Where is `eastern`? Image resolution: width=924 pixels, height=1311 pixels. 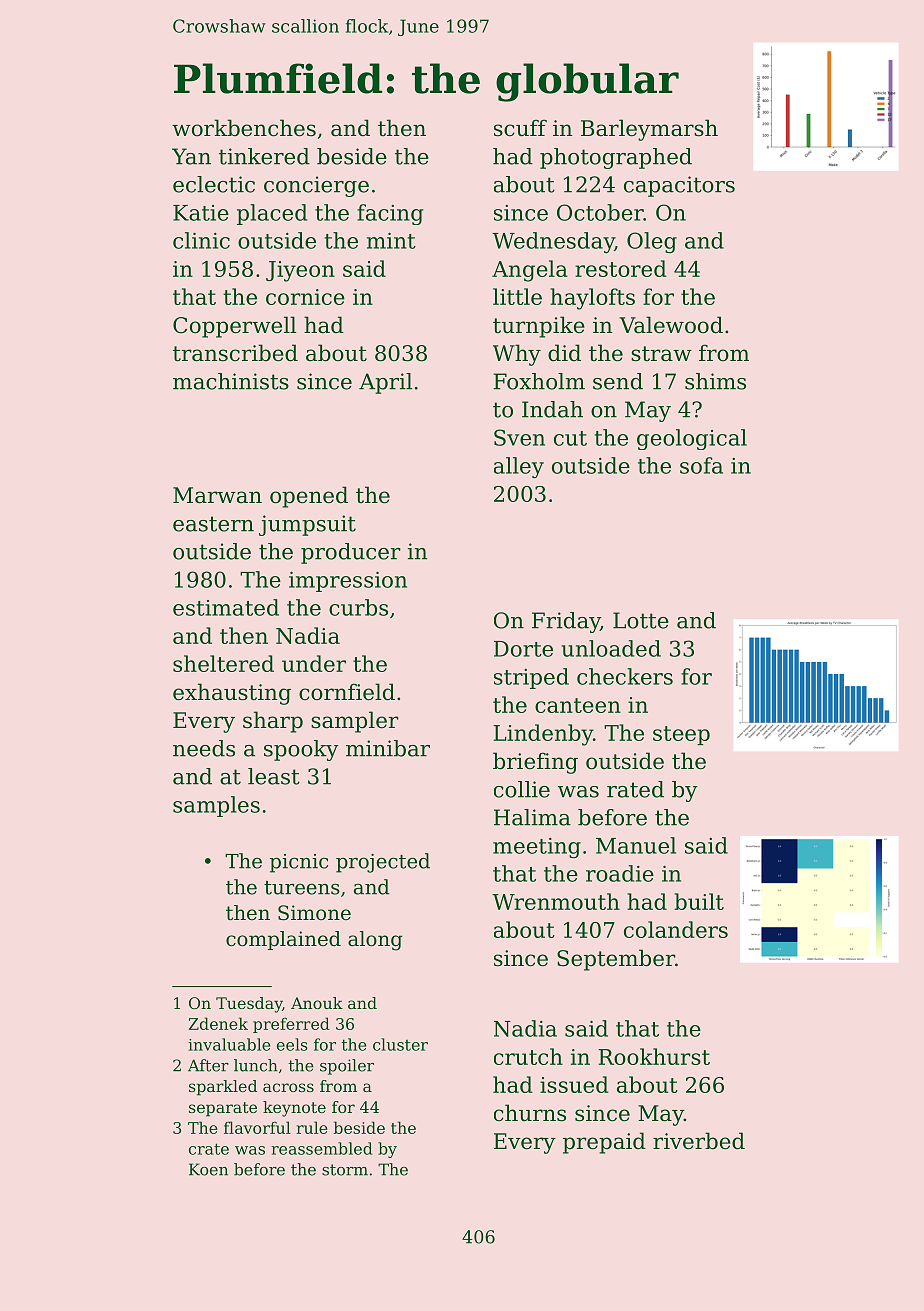 eastern is located at coordinates (213, 524).
